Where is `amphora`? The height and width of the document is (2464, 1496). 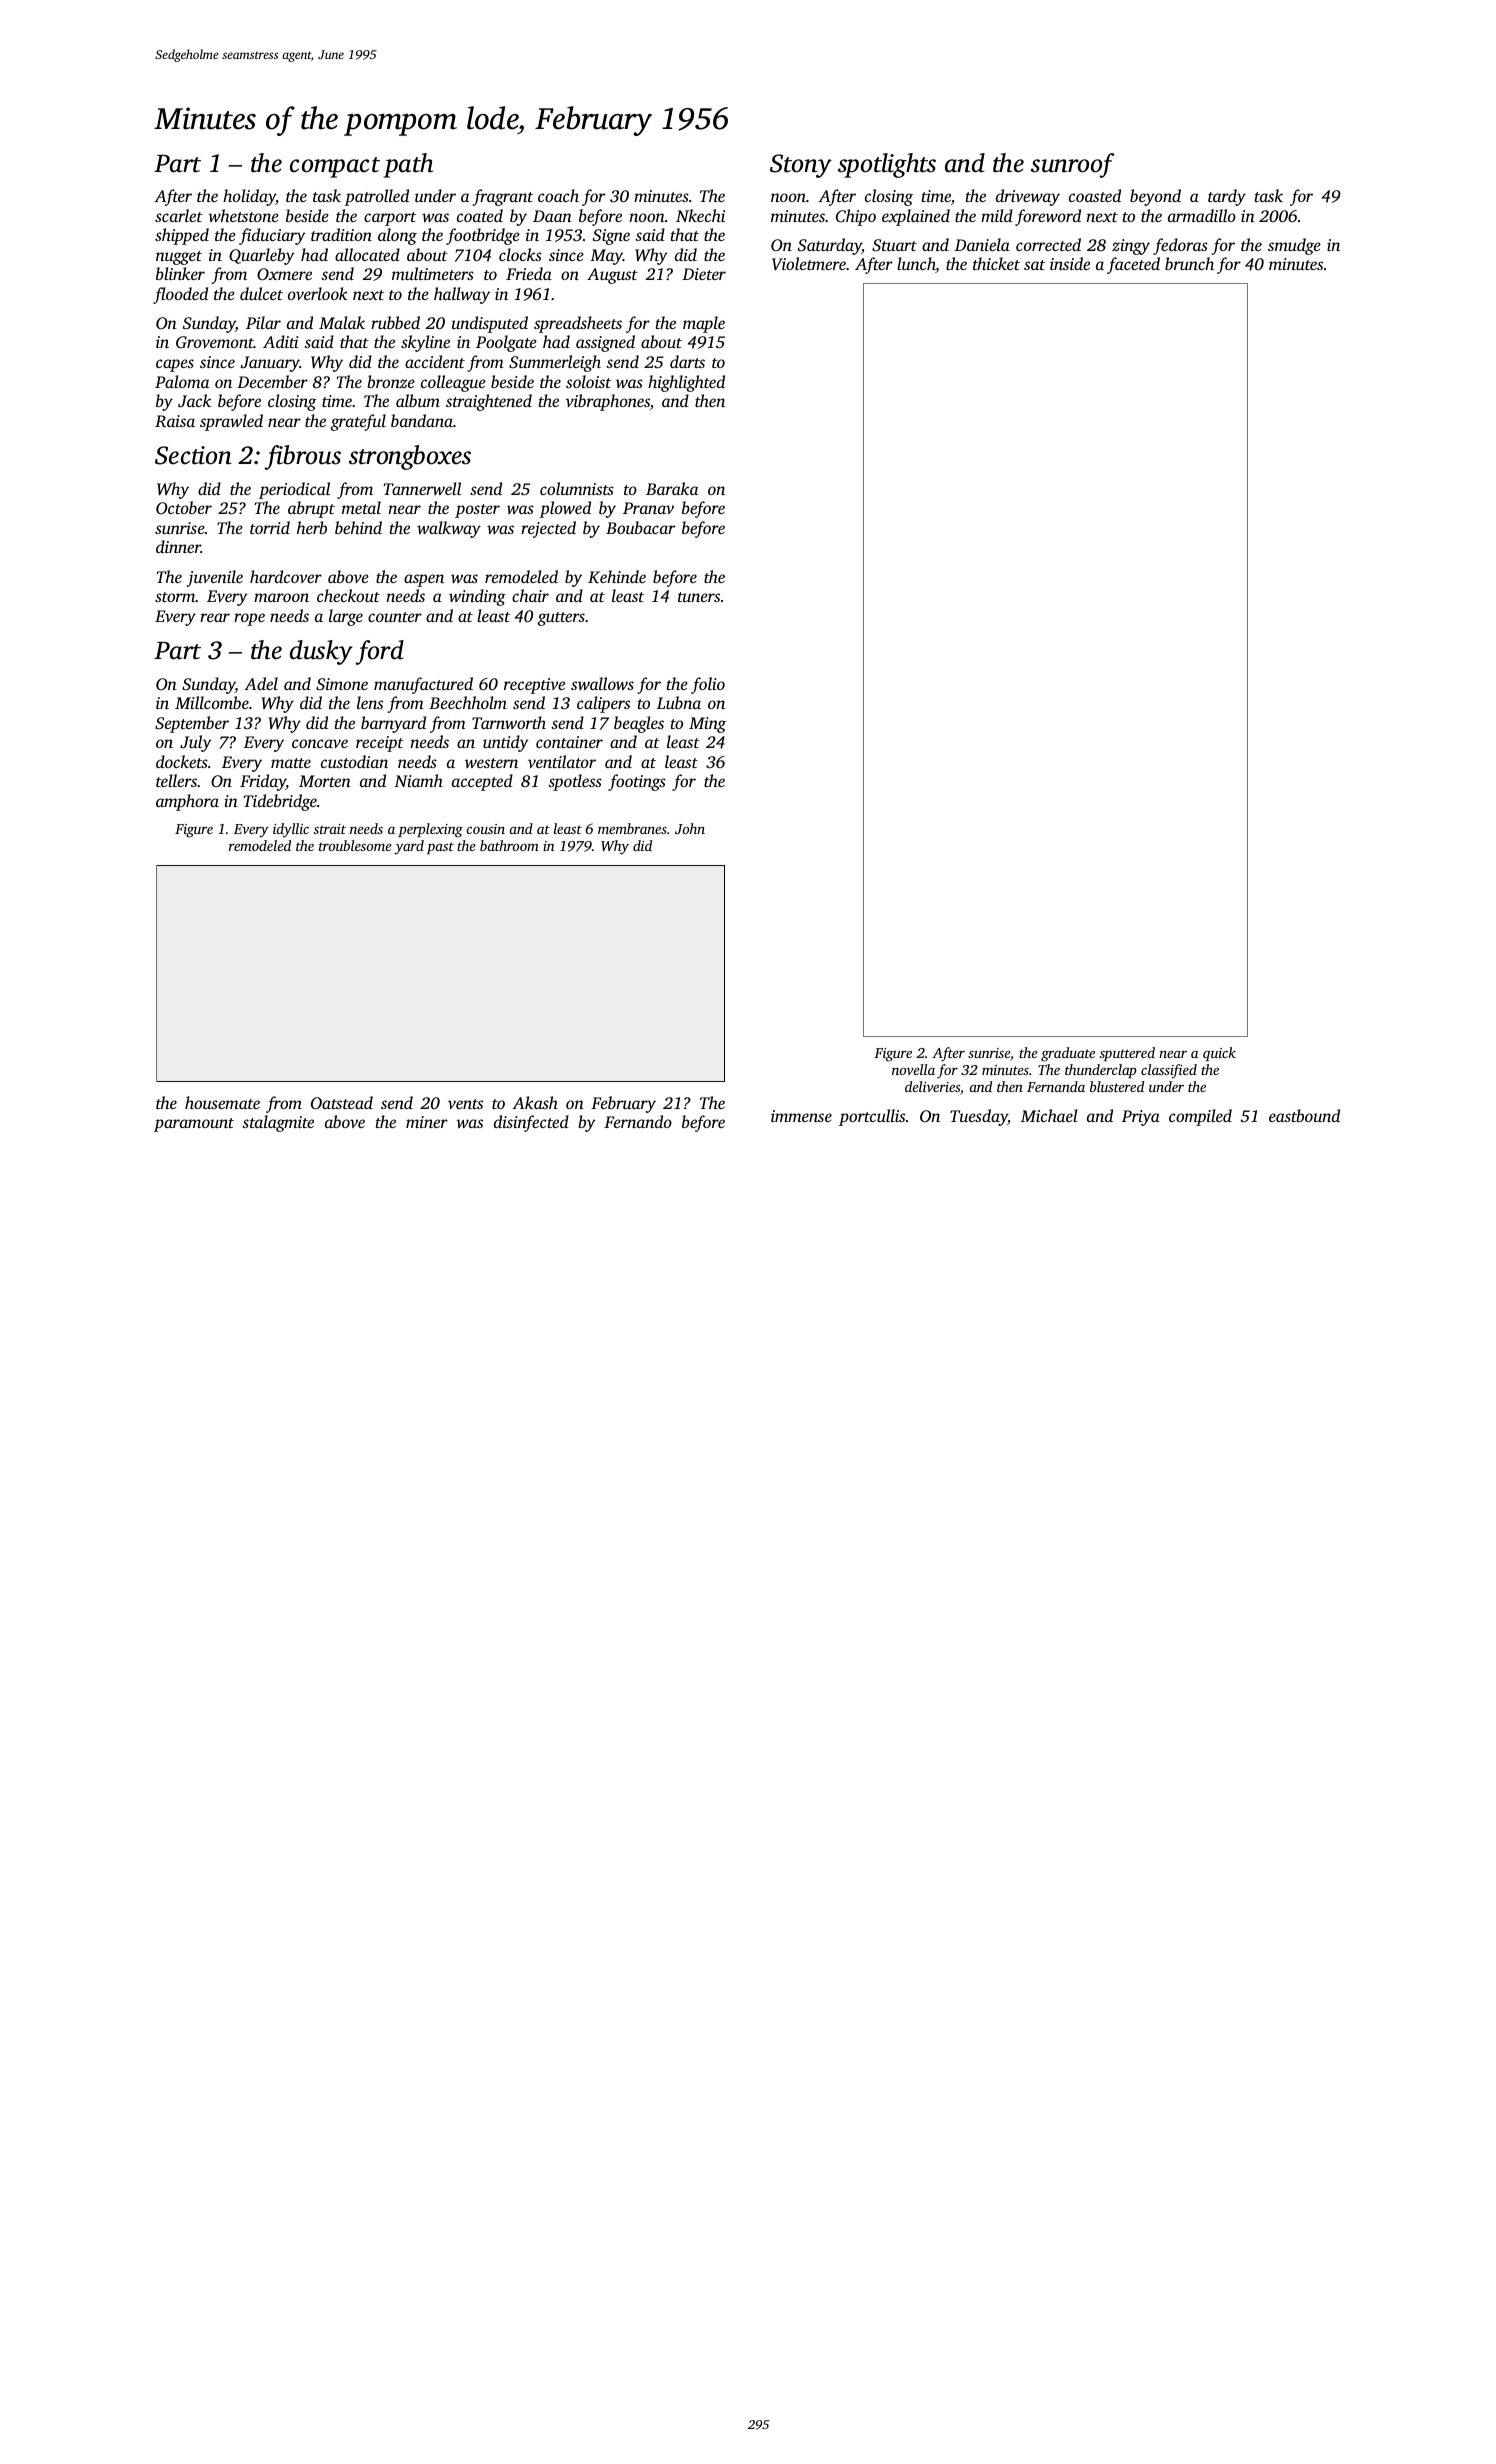
amphora is located at coordinates (187, 802).
